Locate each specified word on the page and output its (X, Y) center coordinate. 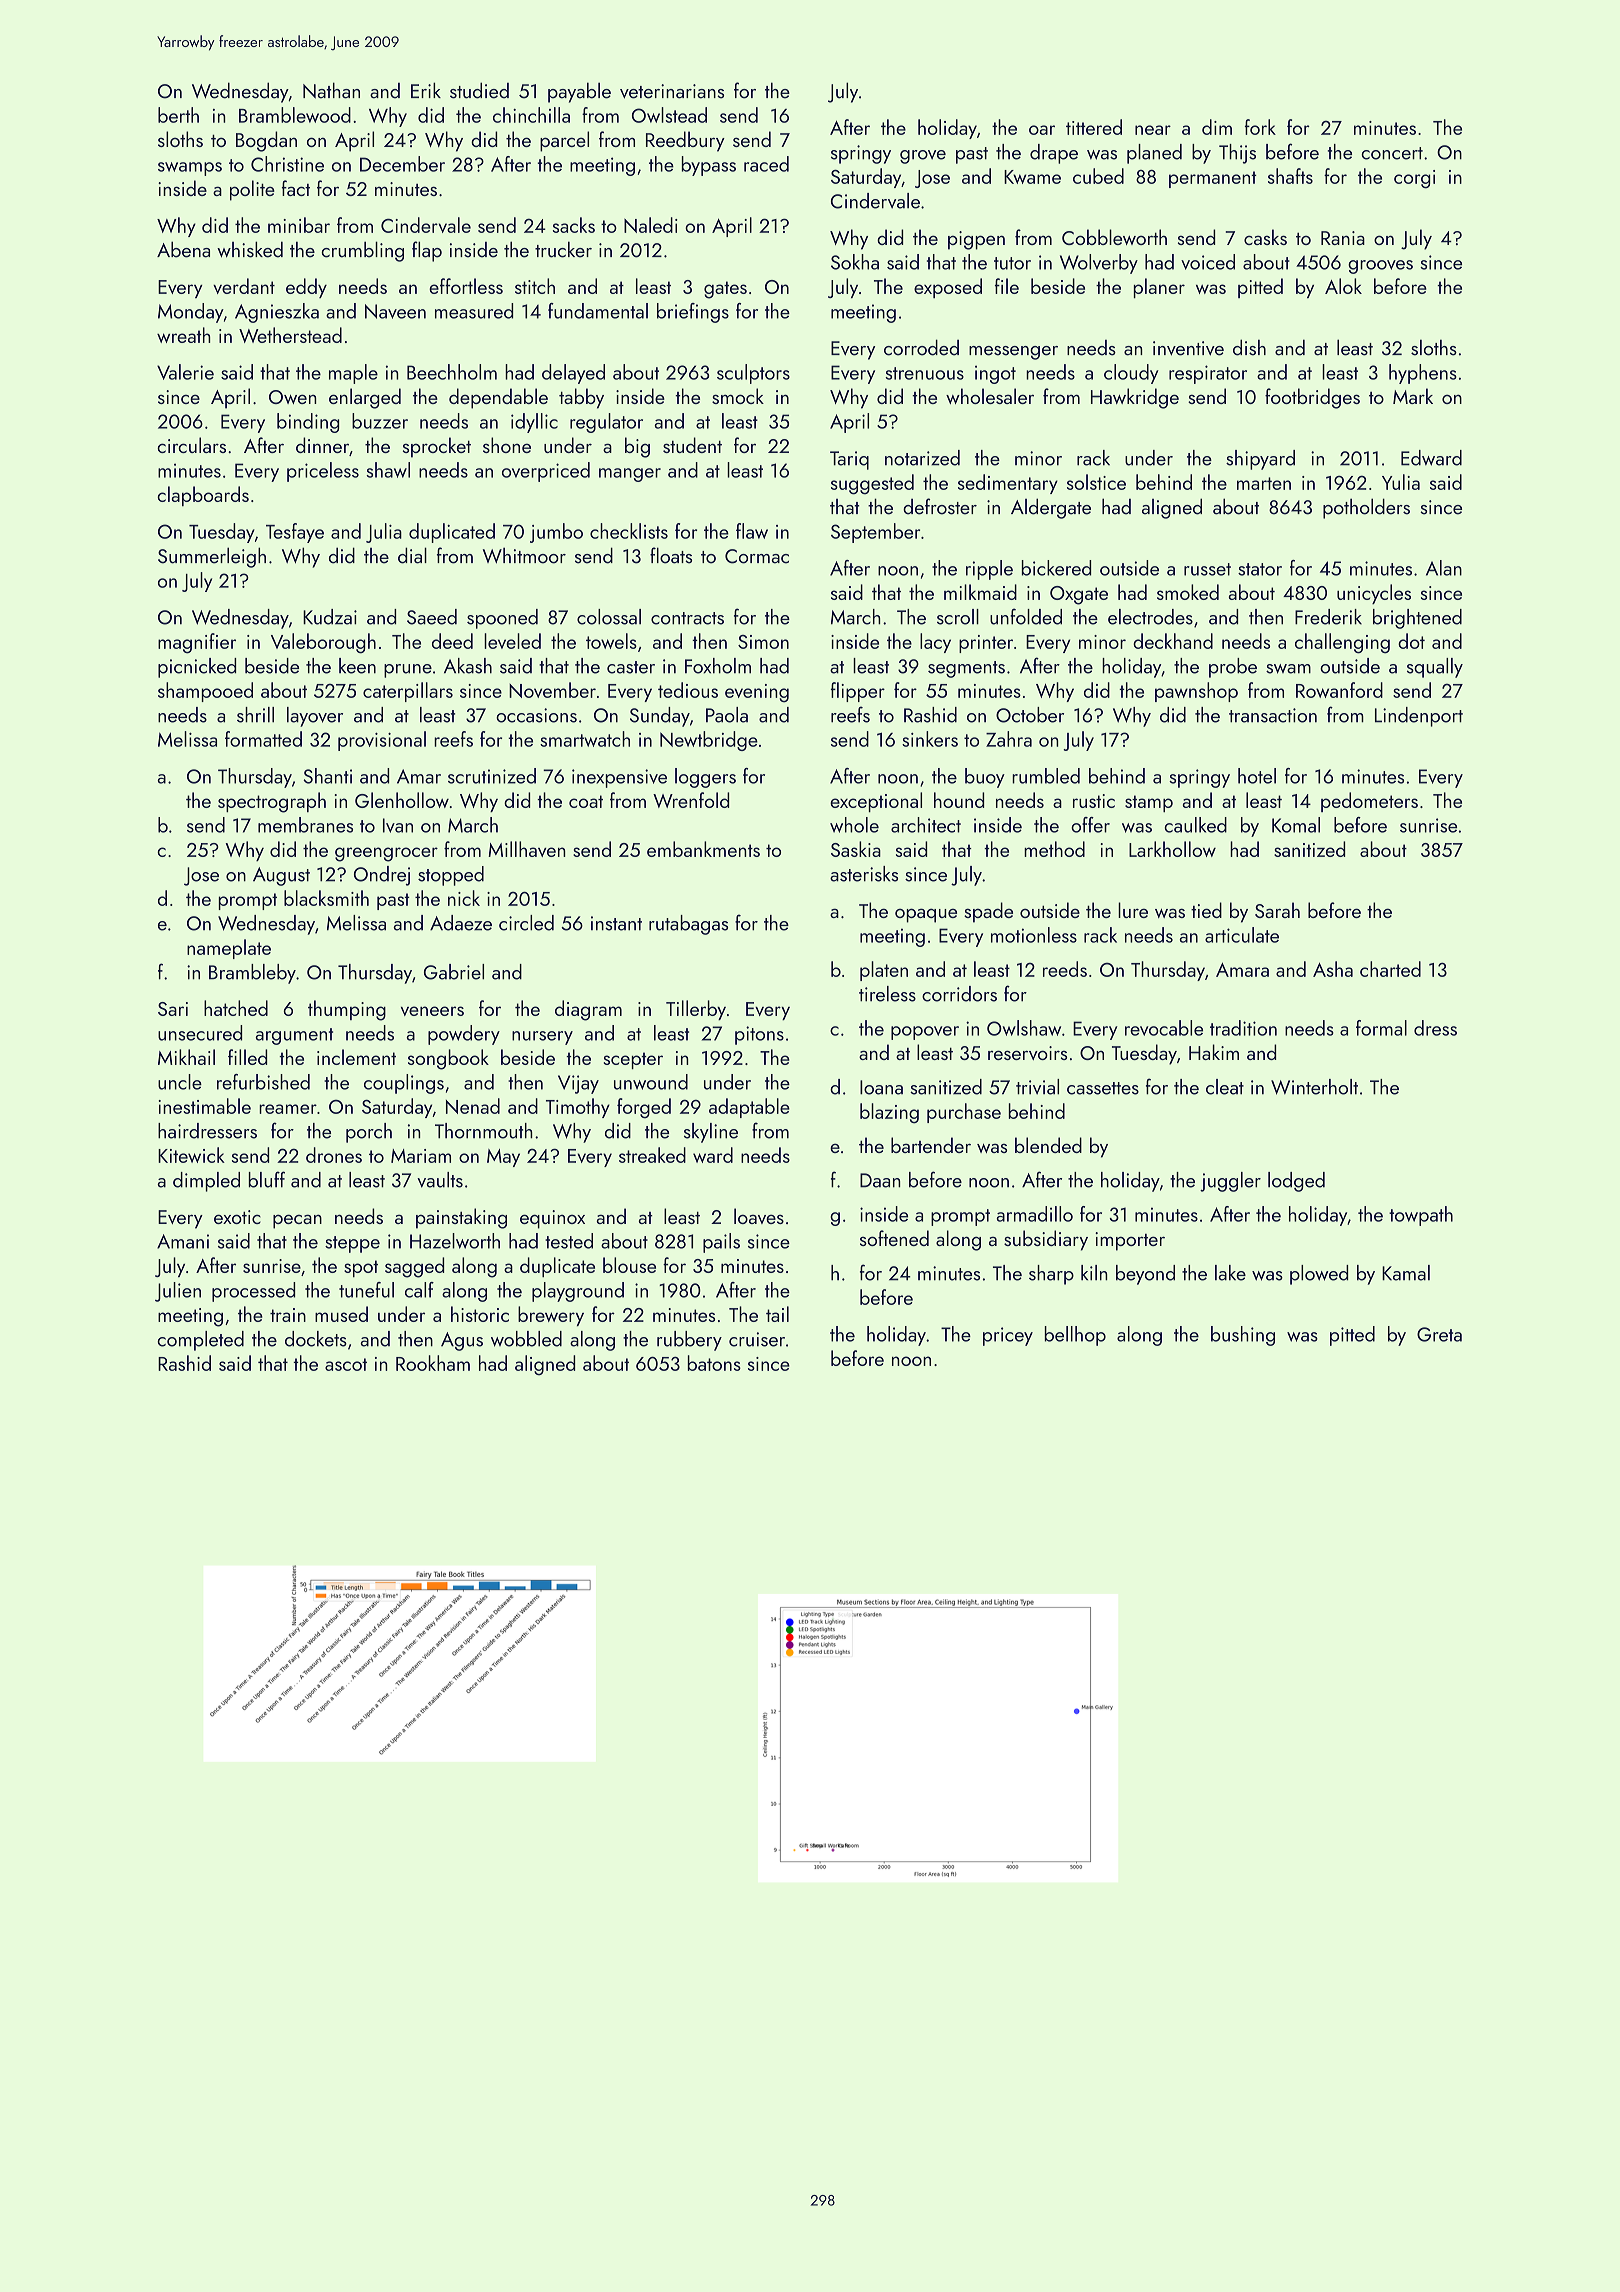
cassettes (1103, 1088)
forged (644, 1108)
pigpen (976, 240)
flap (427, 251)
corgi (1414, 179)
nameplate (229, 949)
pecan (297, 1221)
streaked (652, 1155)
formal (1381, 1028)
